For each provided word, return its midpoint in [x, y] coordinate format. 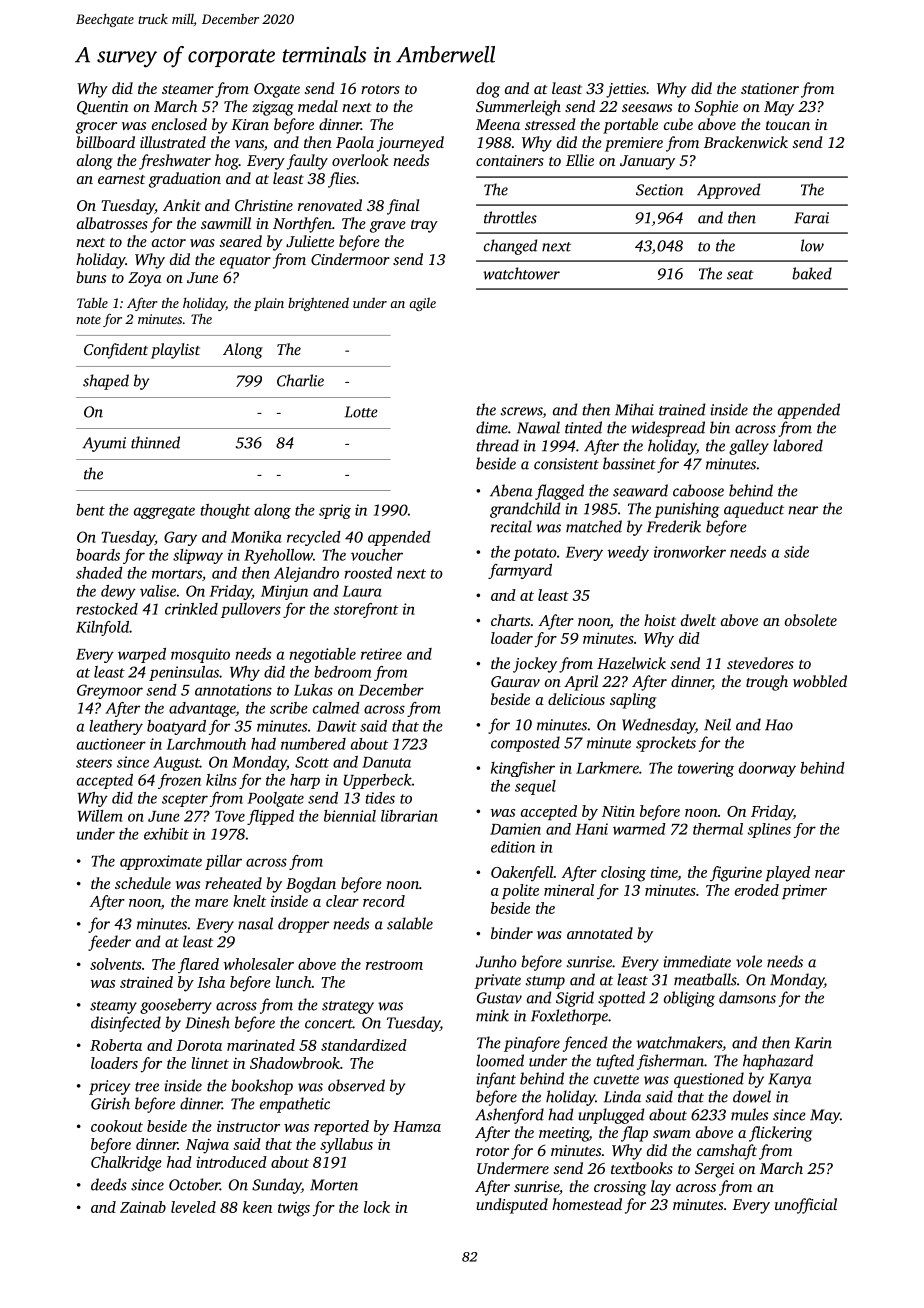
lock [377, 1207]
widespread [668, 429]
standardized [364, 1045]
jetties [626, 90]
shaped [106, 382]
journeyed [410, 144]
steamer [188, 89]
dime [492, 427]
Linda [622, 1096]
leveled [193, 1207]
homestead [587, 1204]
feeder [109, 943]
